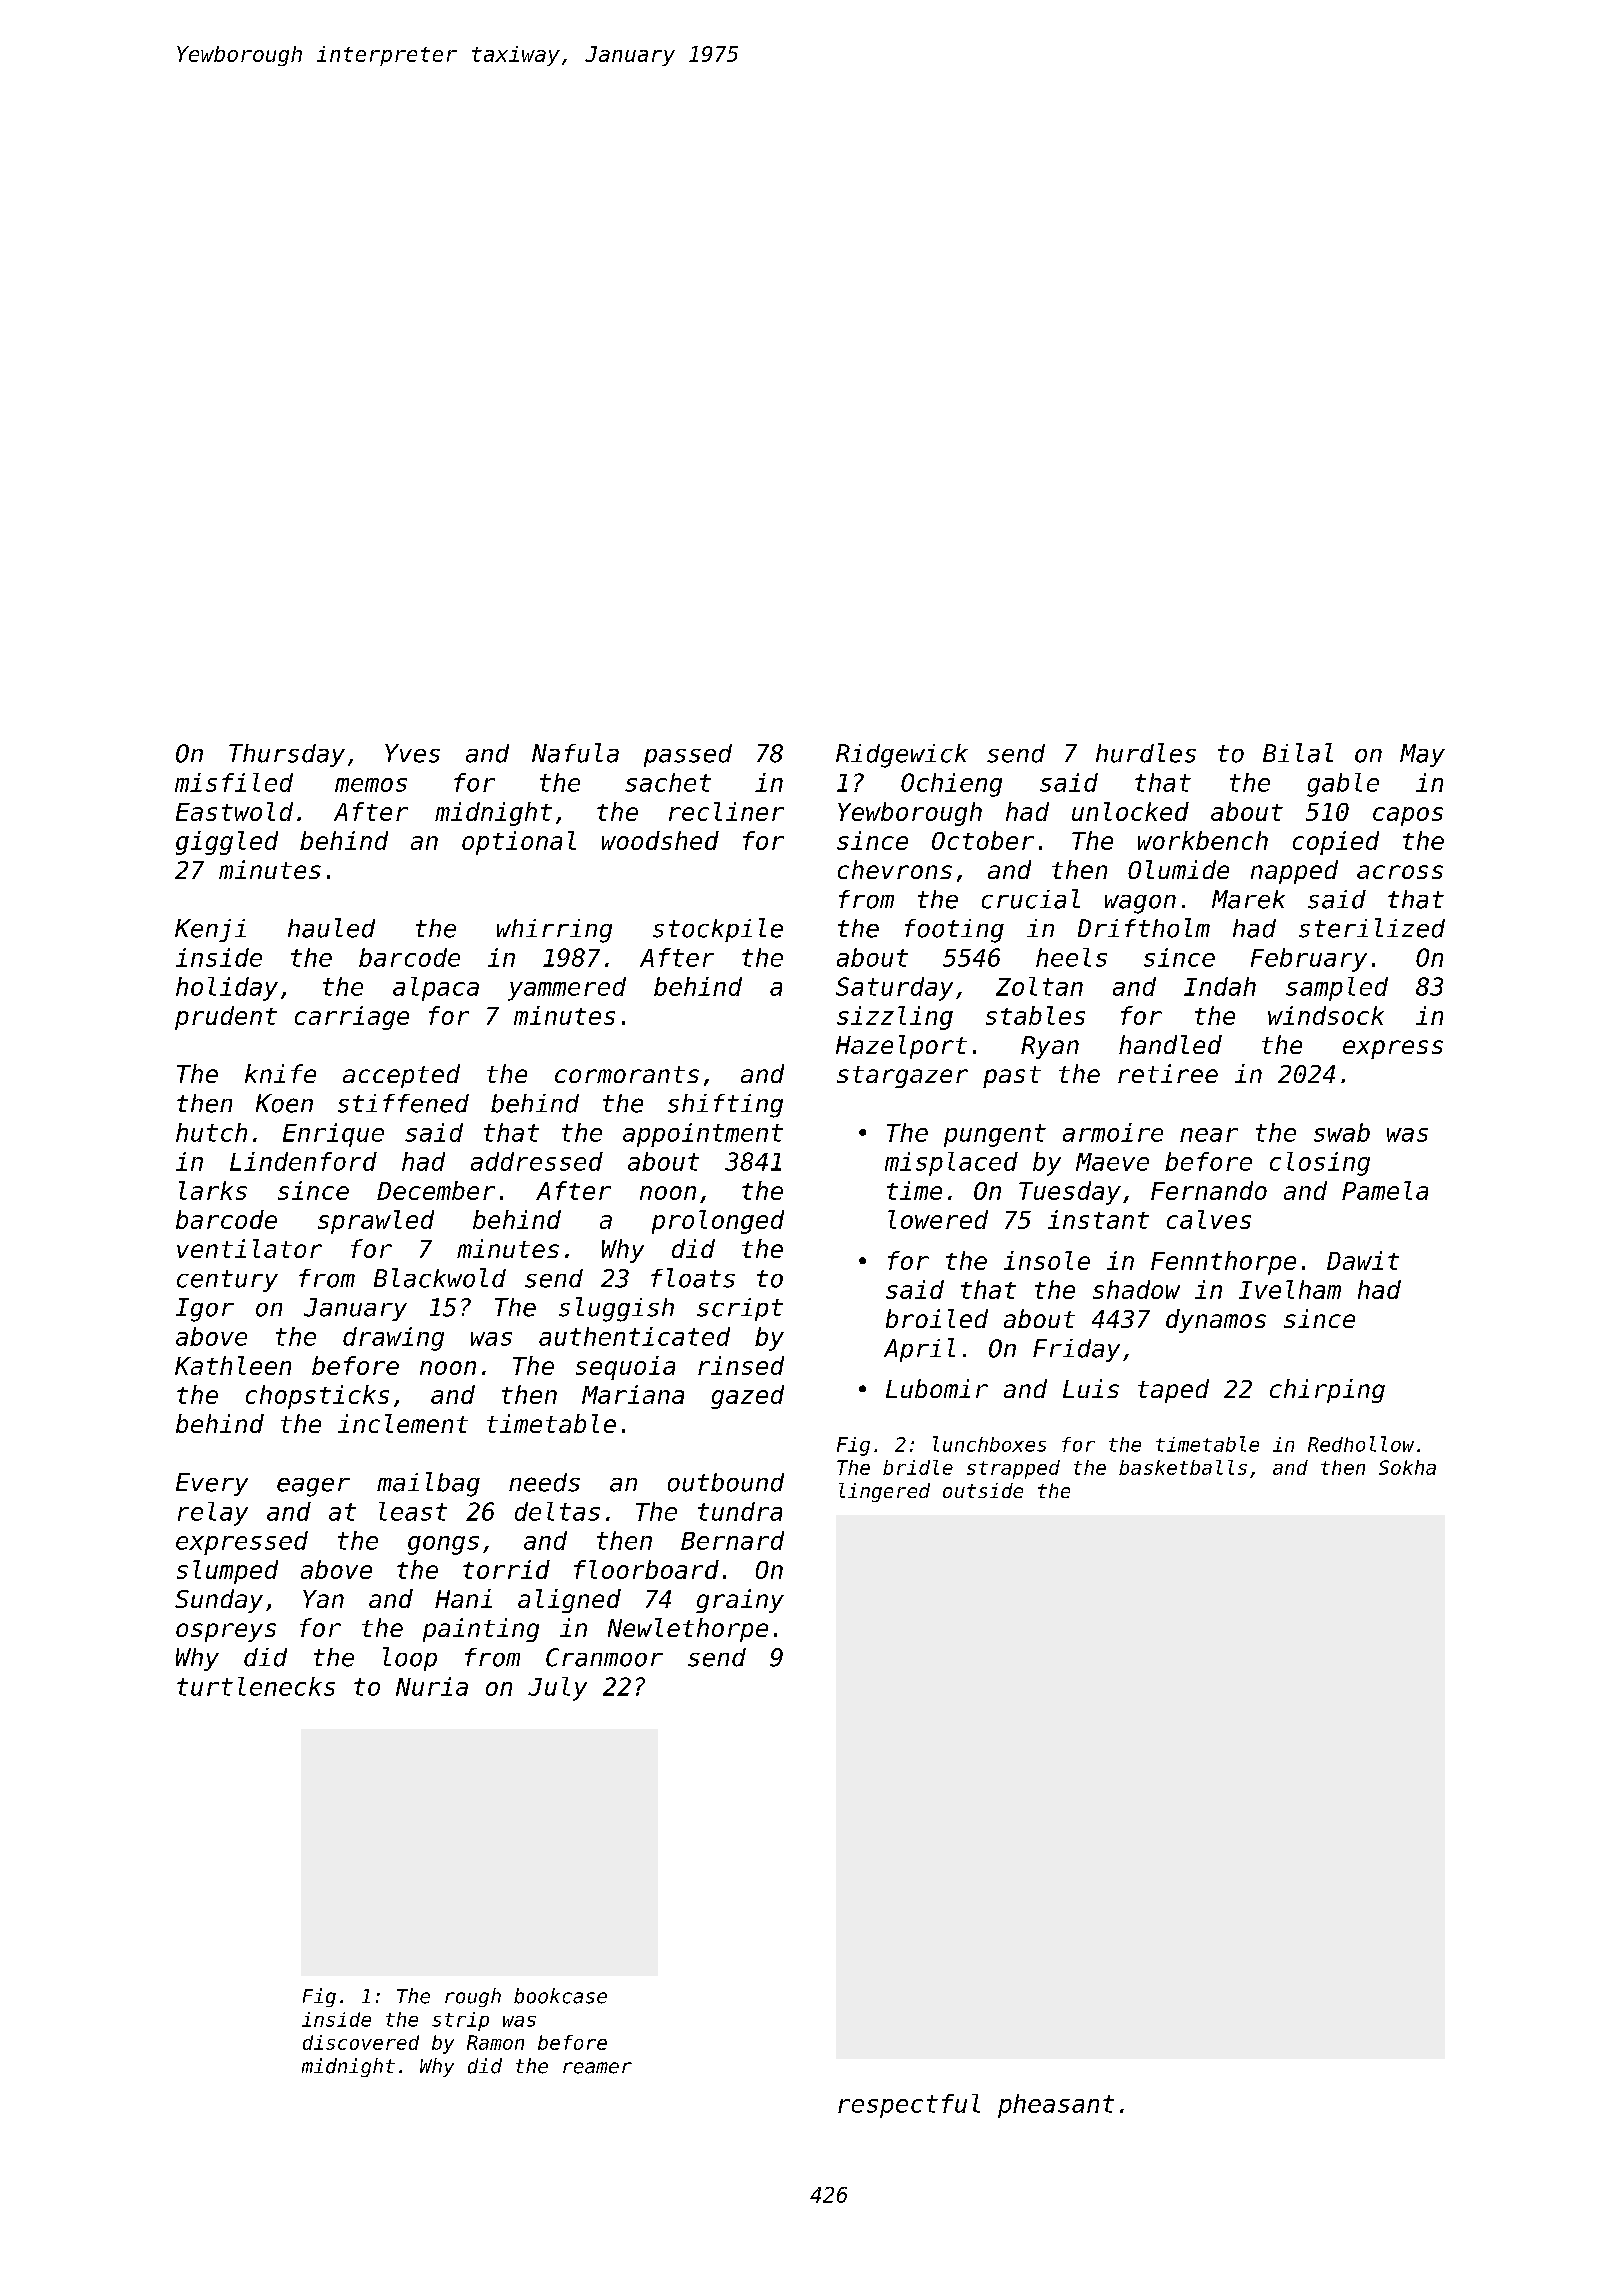  Describe the element at coordinates (303, 1161) in the screenshot. I see `Lindenford` at that location.
